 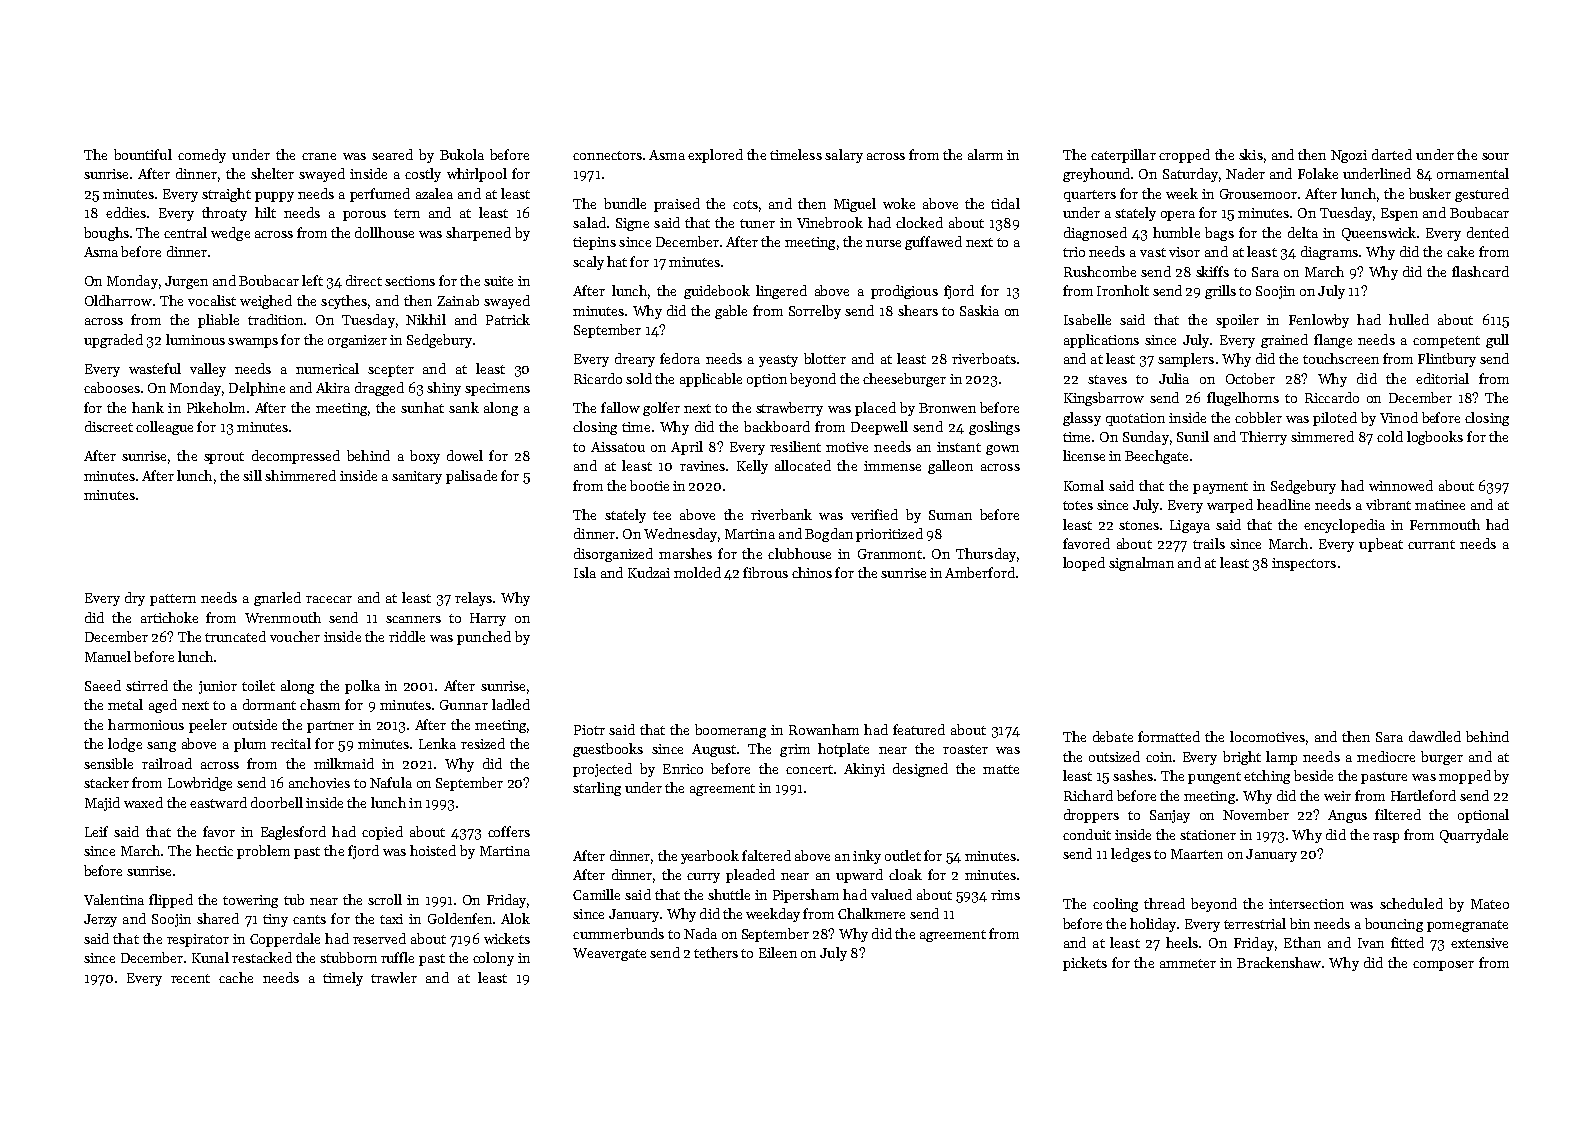 What do you see at coordinates (1318, 173) in the screenshot?
I see `Folake` at bounding box center [1318, 173].
